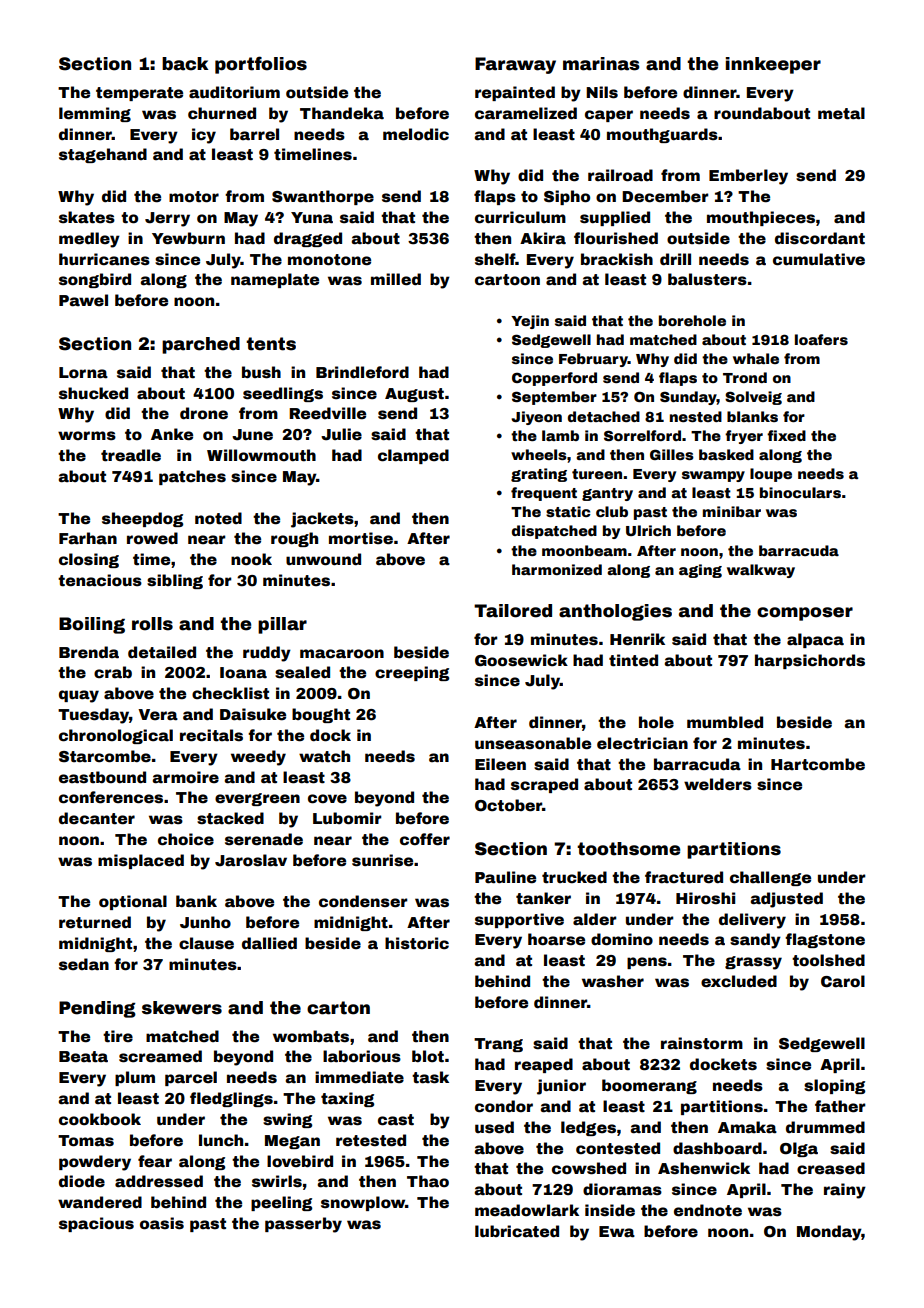  Describe the element at coordinates (254, 134) in the screenshot. I see `barrel` at that location.
